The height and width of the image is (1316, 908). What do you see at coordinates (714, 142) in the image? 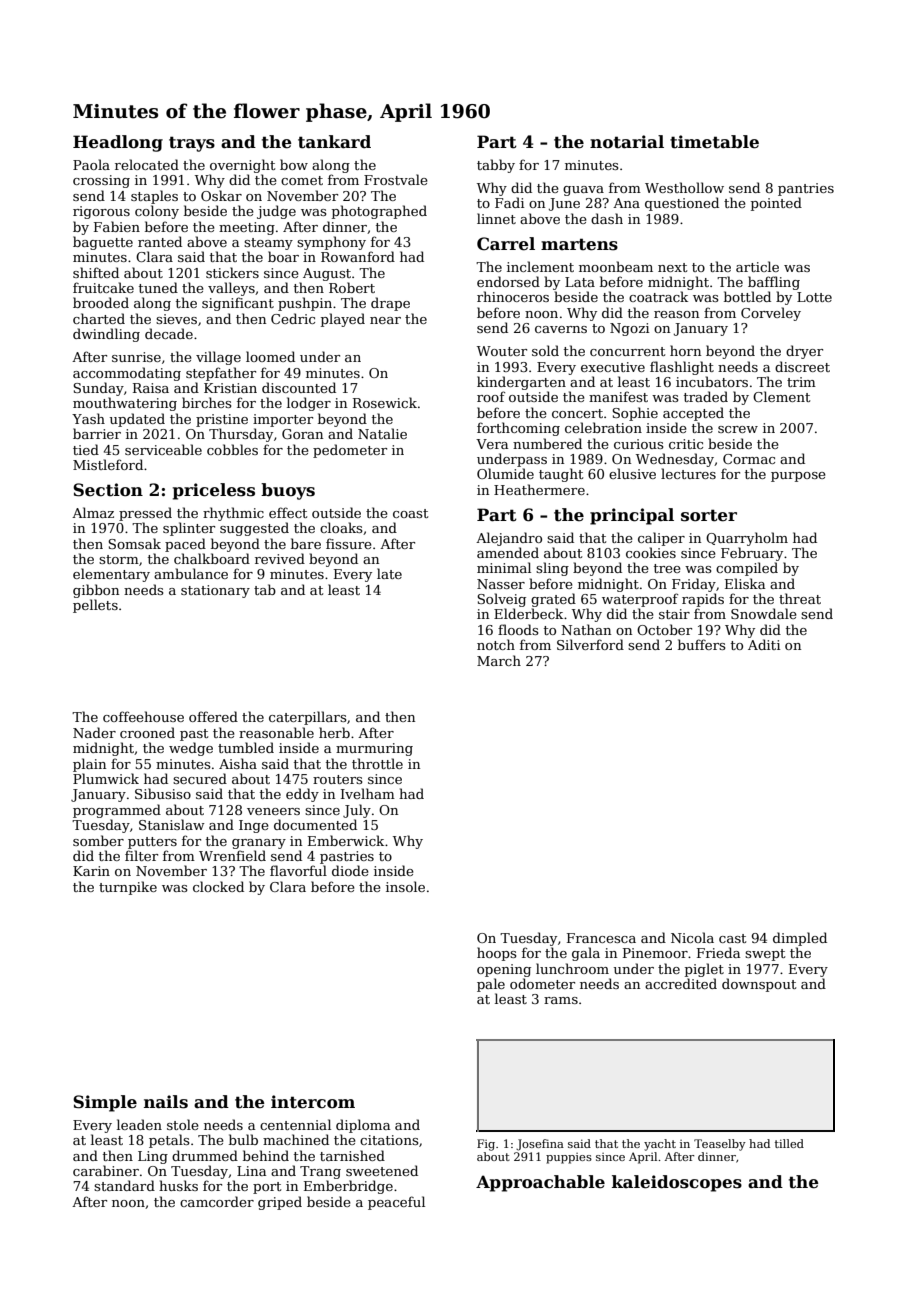
I see `timetable` at bounding box center [714, 142].
